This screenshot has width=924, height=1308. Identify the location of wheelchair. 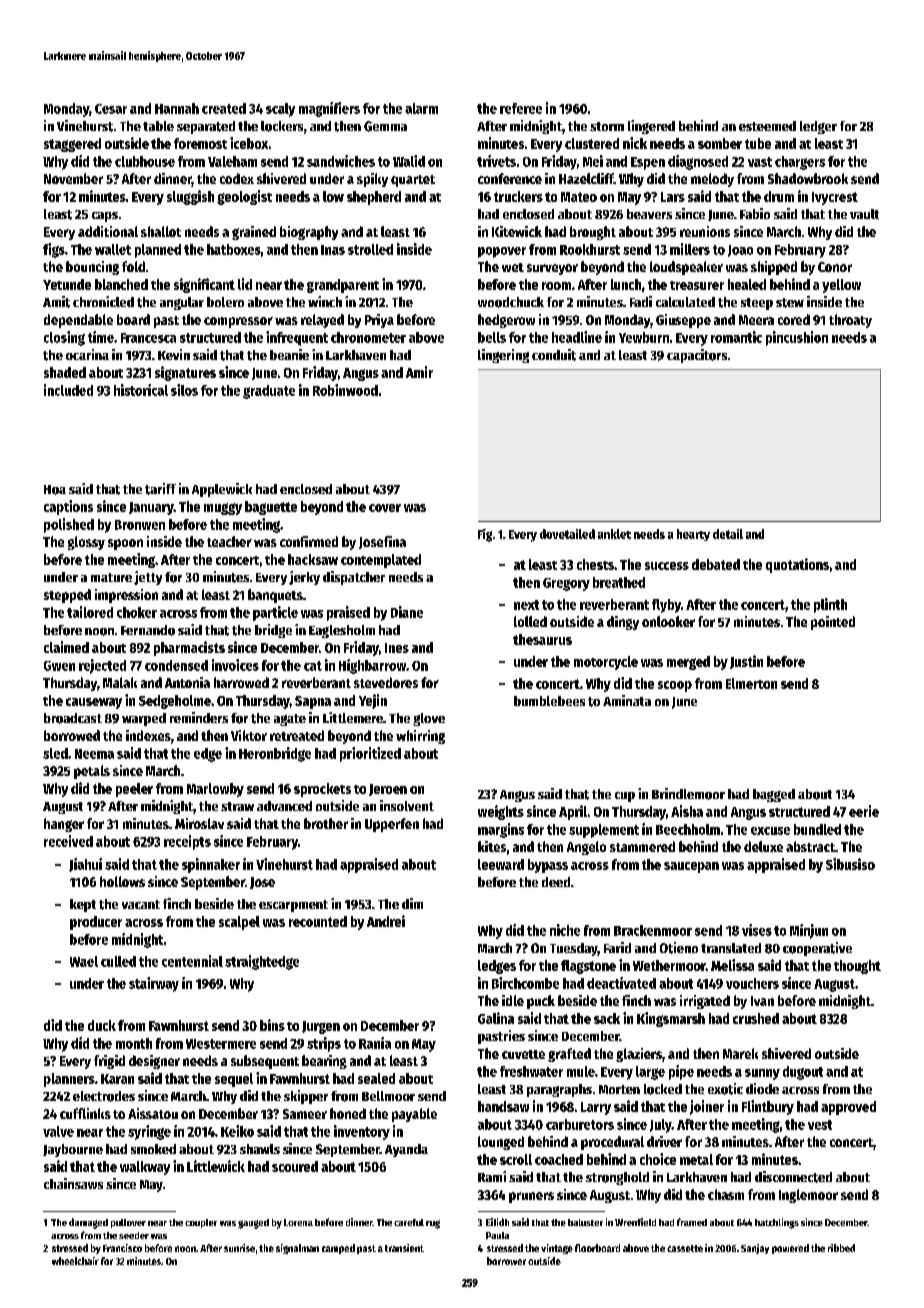
(75, 1261).
